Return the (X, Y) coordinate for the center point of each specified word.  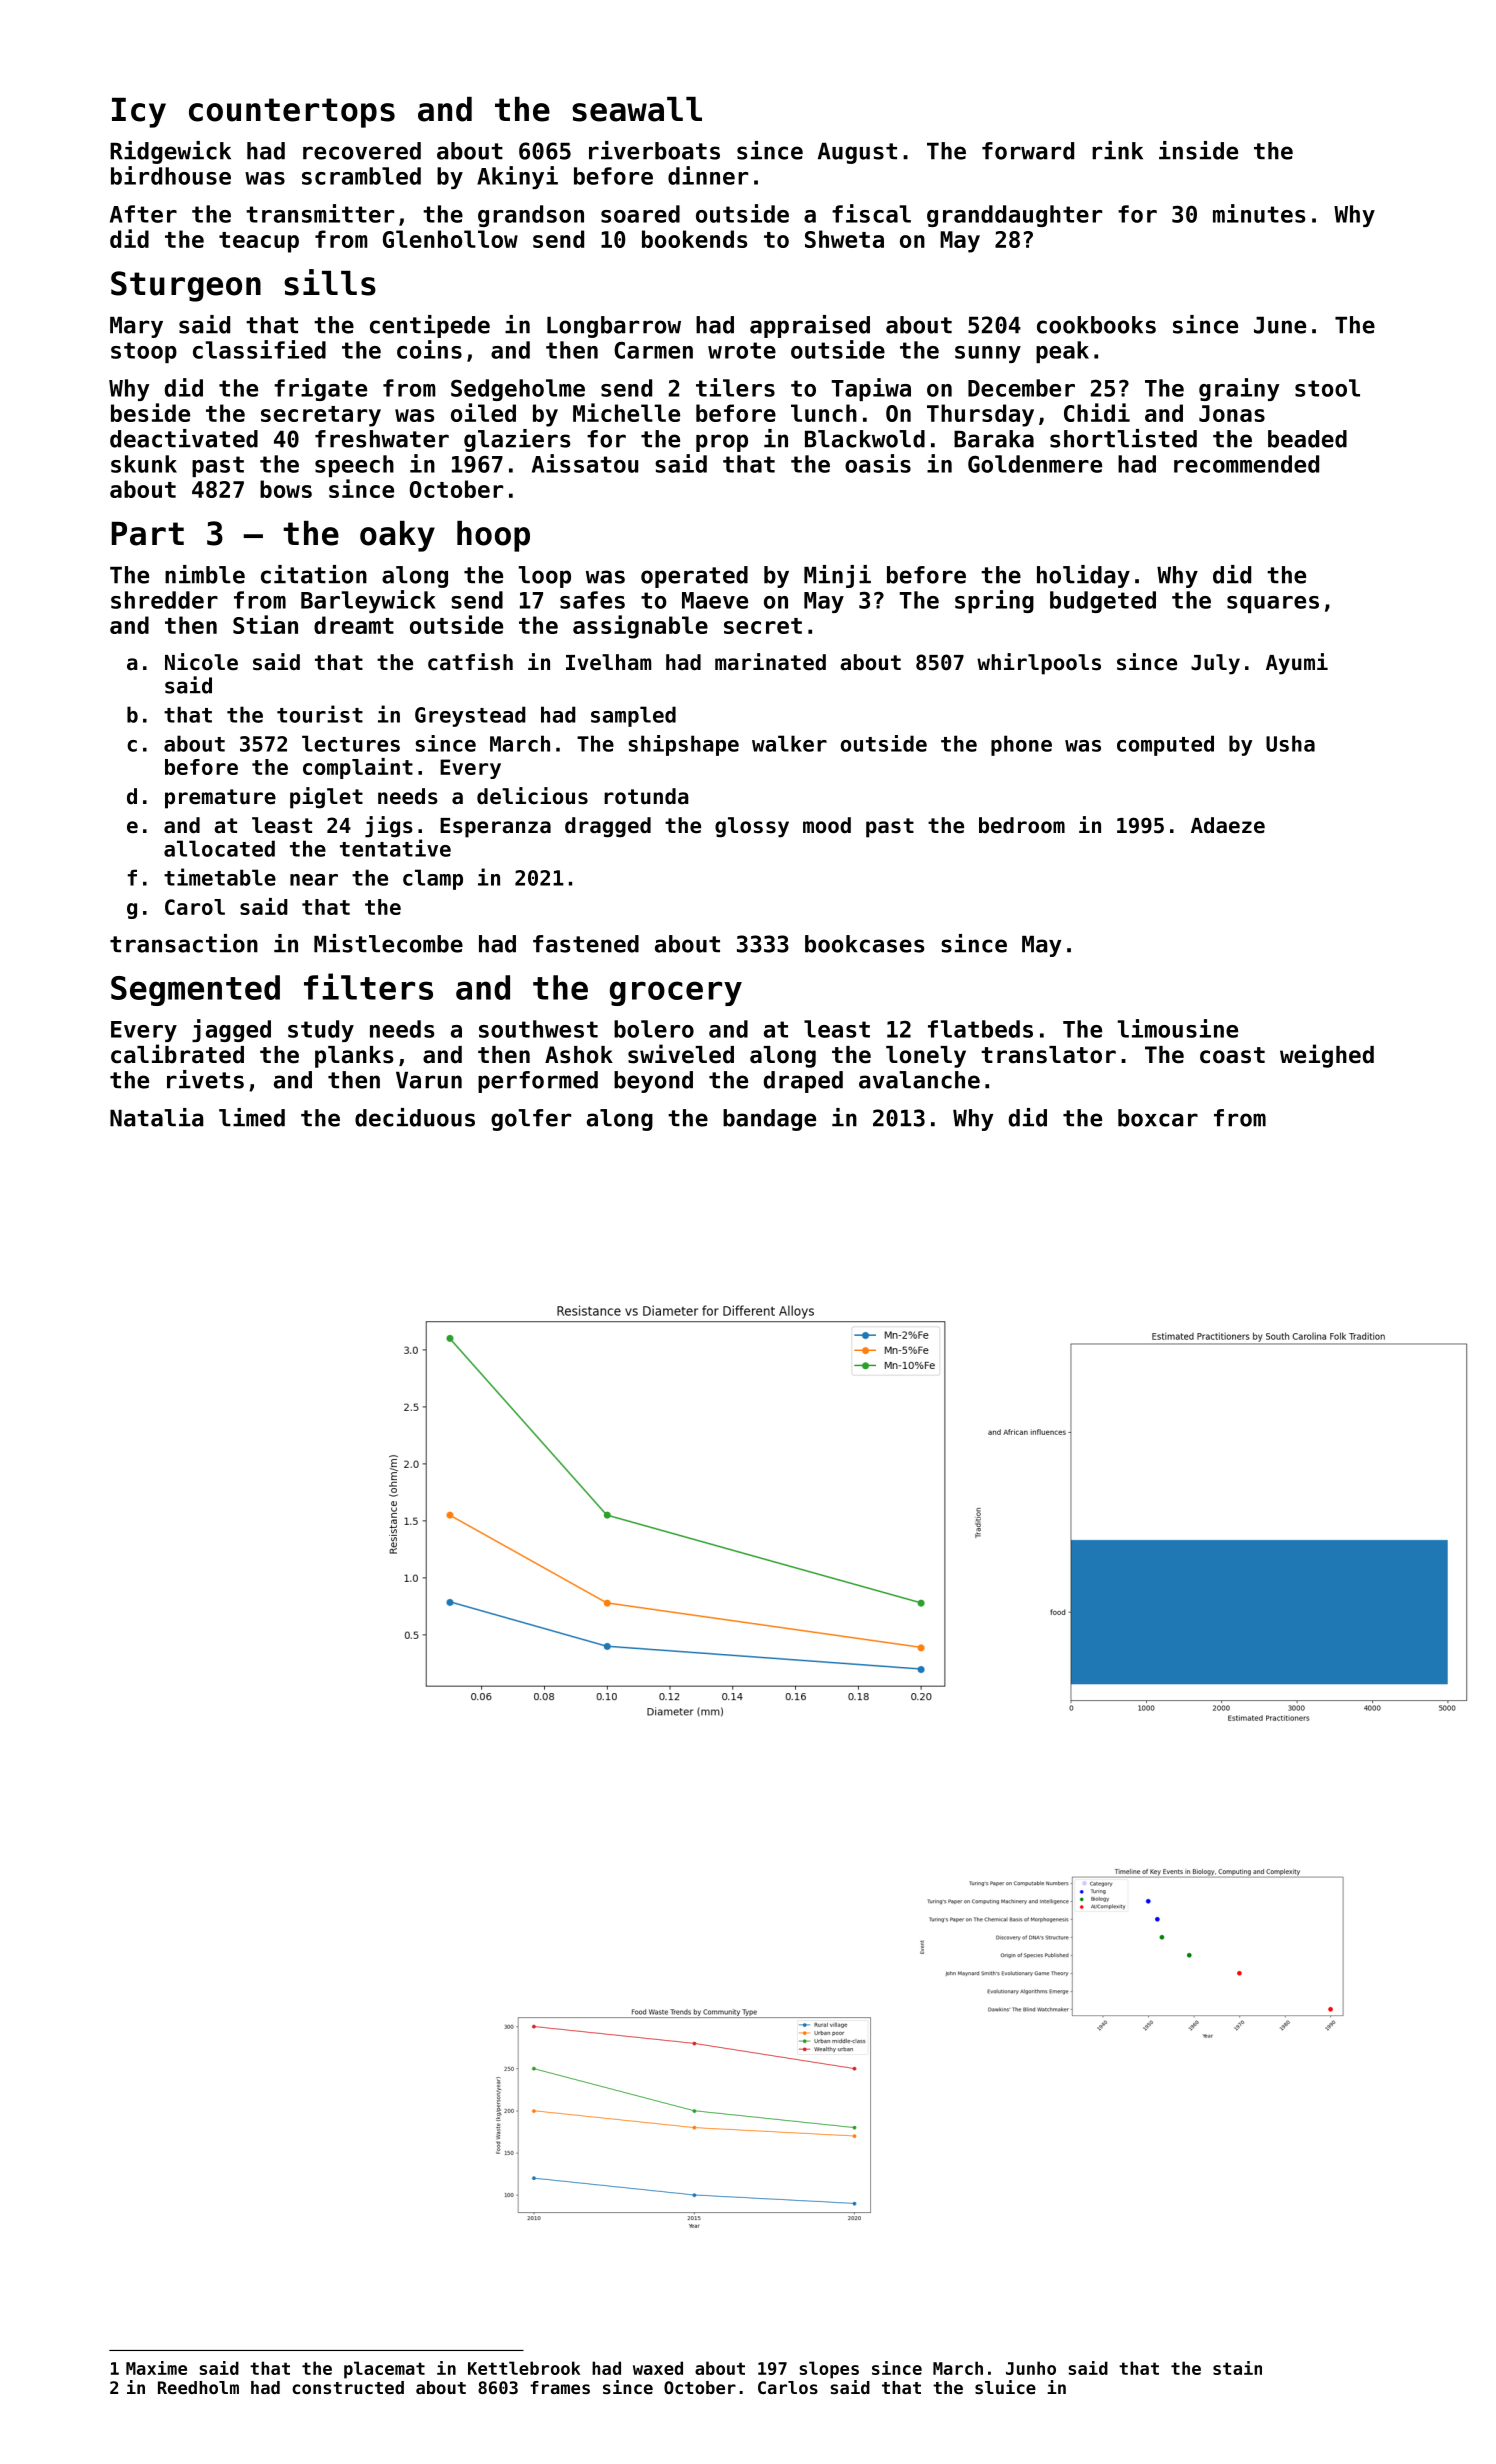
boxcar (1158, 1118)
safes (592, 600)
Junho (1031, 2368)
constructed (348, 2387)
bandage (769, 1120)
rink (1117, 150)
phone (1021, 745)
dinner (708, 175)
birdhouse (171, 175)
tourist (320, 714)
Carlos (788, 2387)
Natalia (156, 1117)
